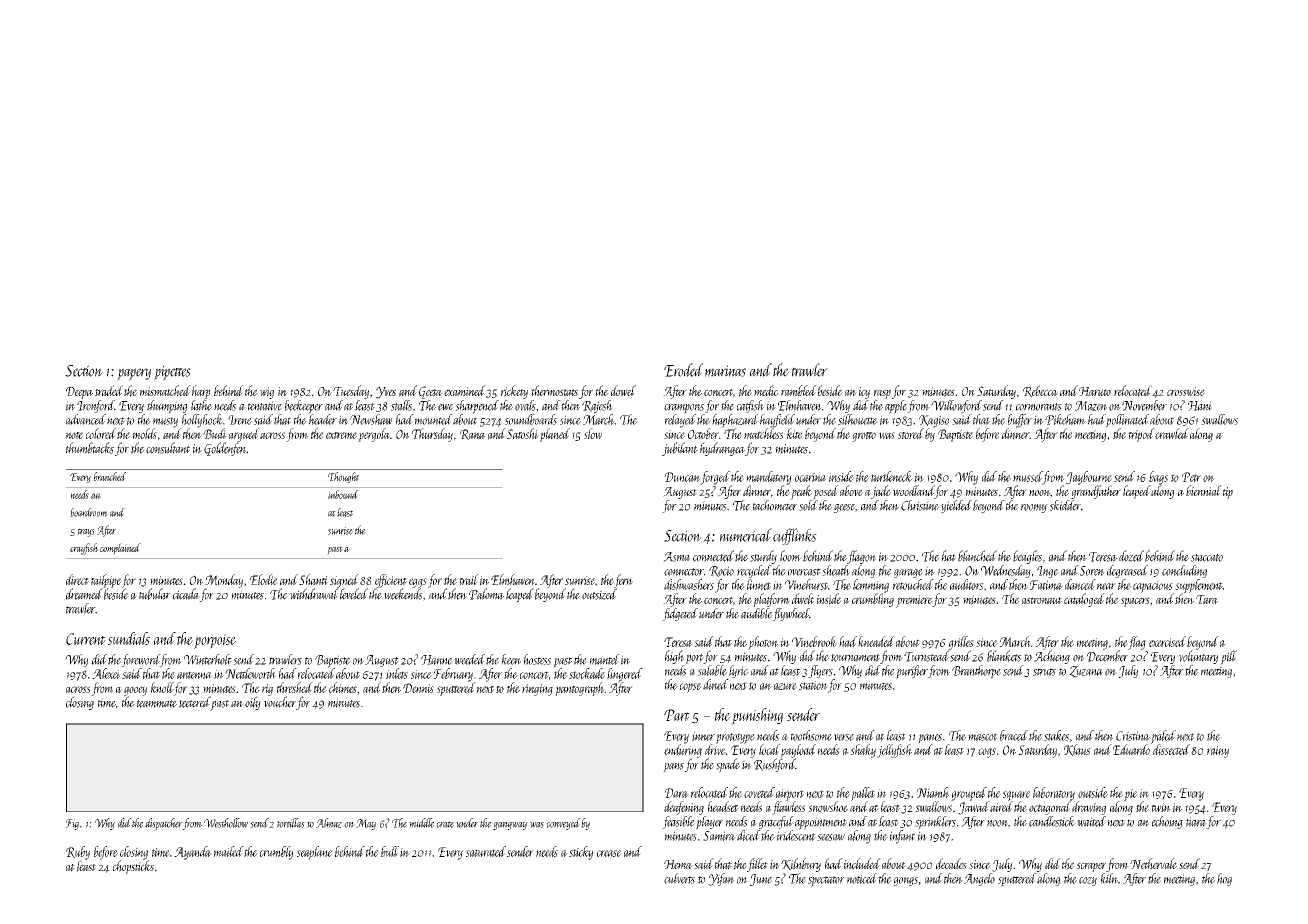 This screenshot has height=924, width=1308. I want to click on conveyed, so click(564, 824).
